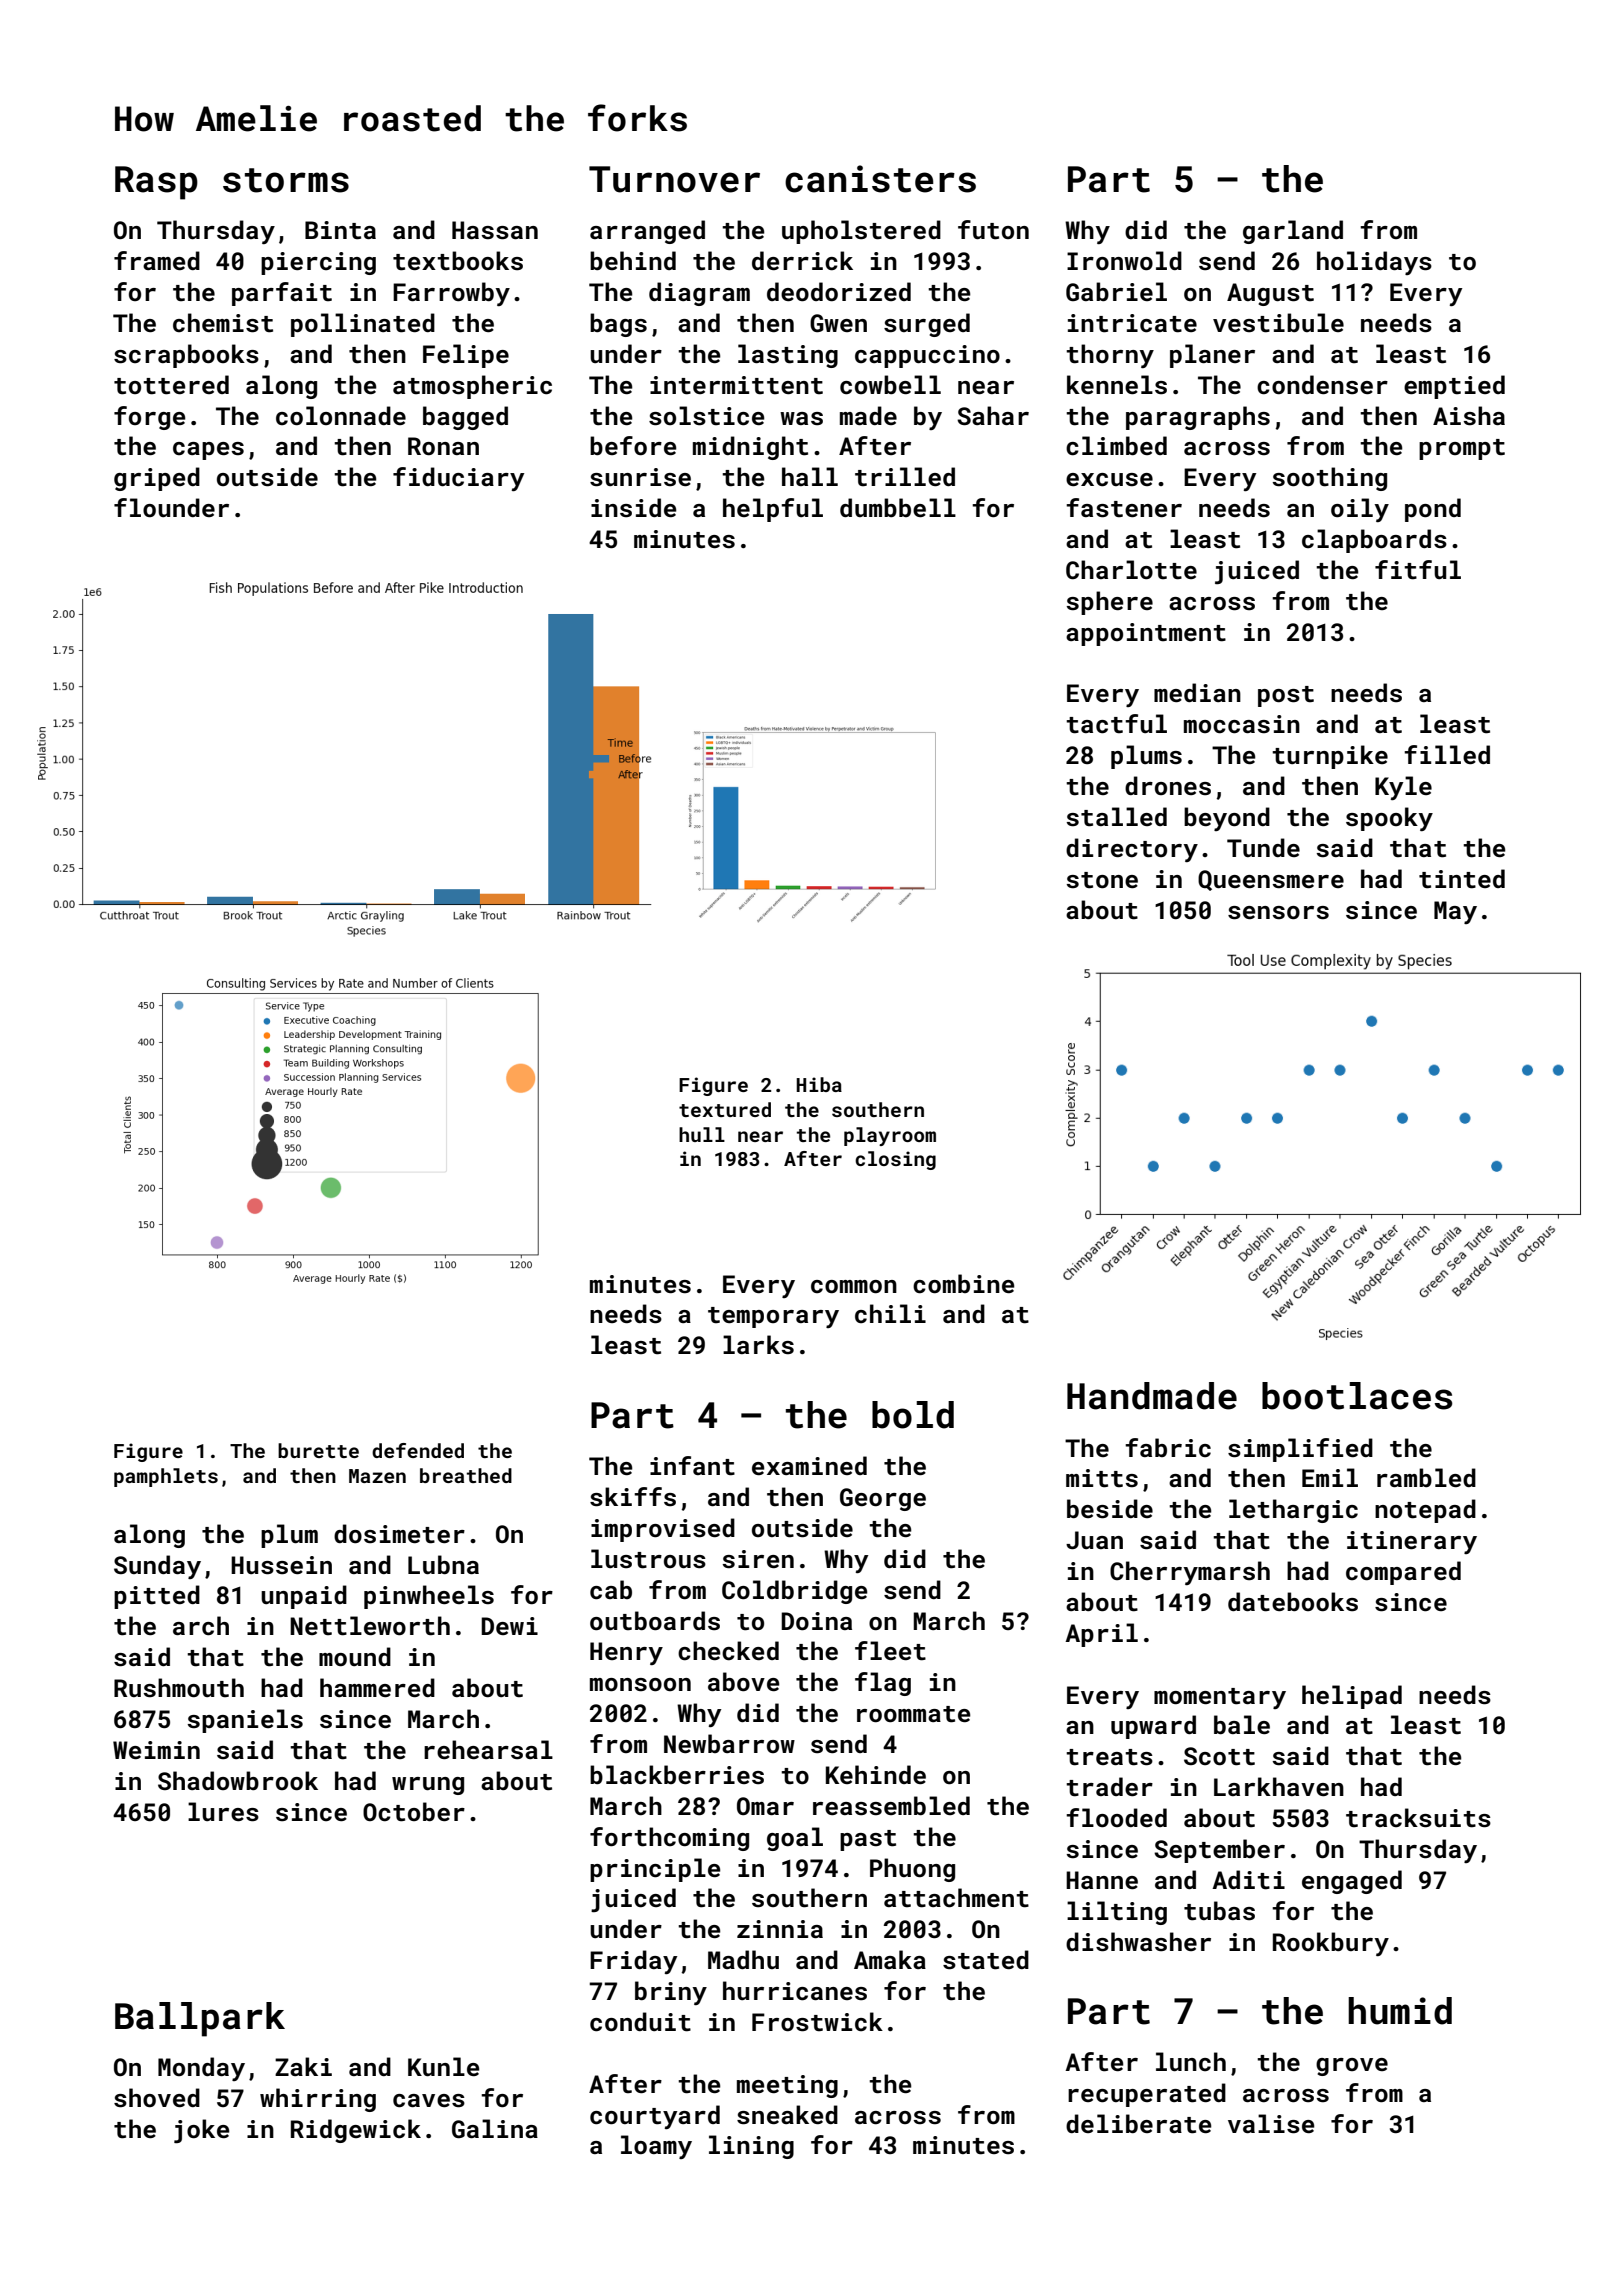 This image has width=1620, height=2292. I want to click on courtyard, so click(655, 2117).
